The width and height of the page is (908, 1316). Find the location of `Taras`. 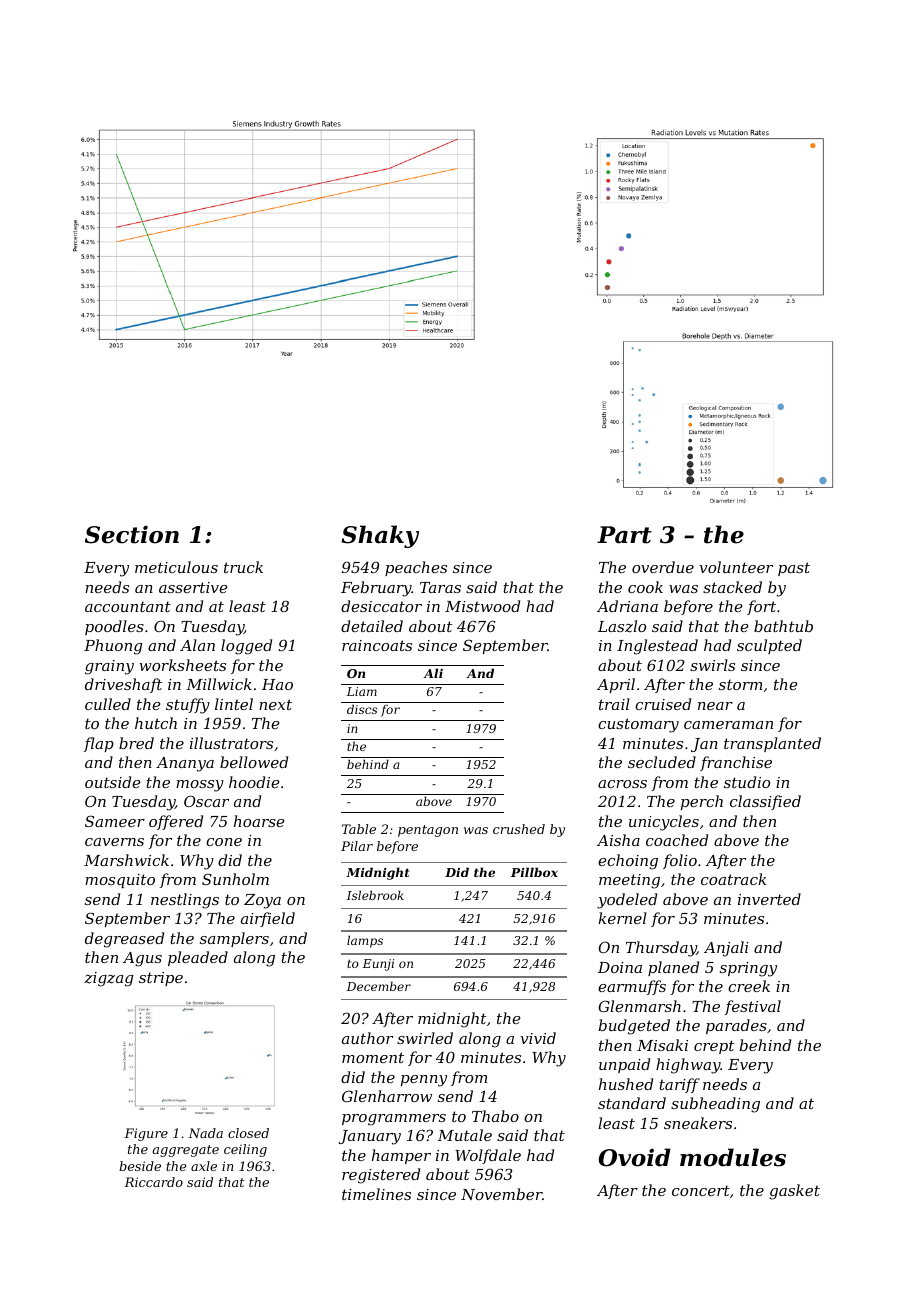

Taras is located at coordinates (440, 587).
